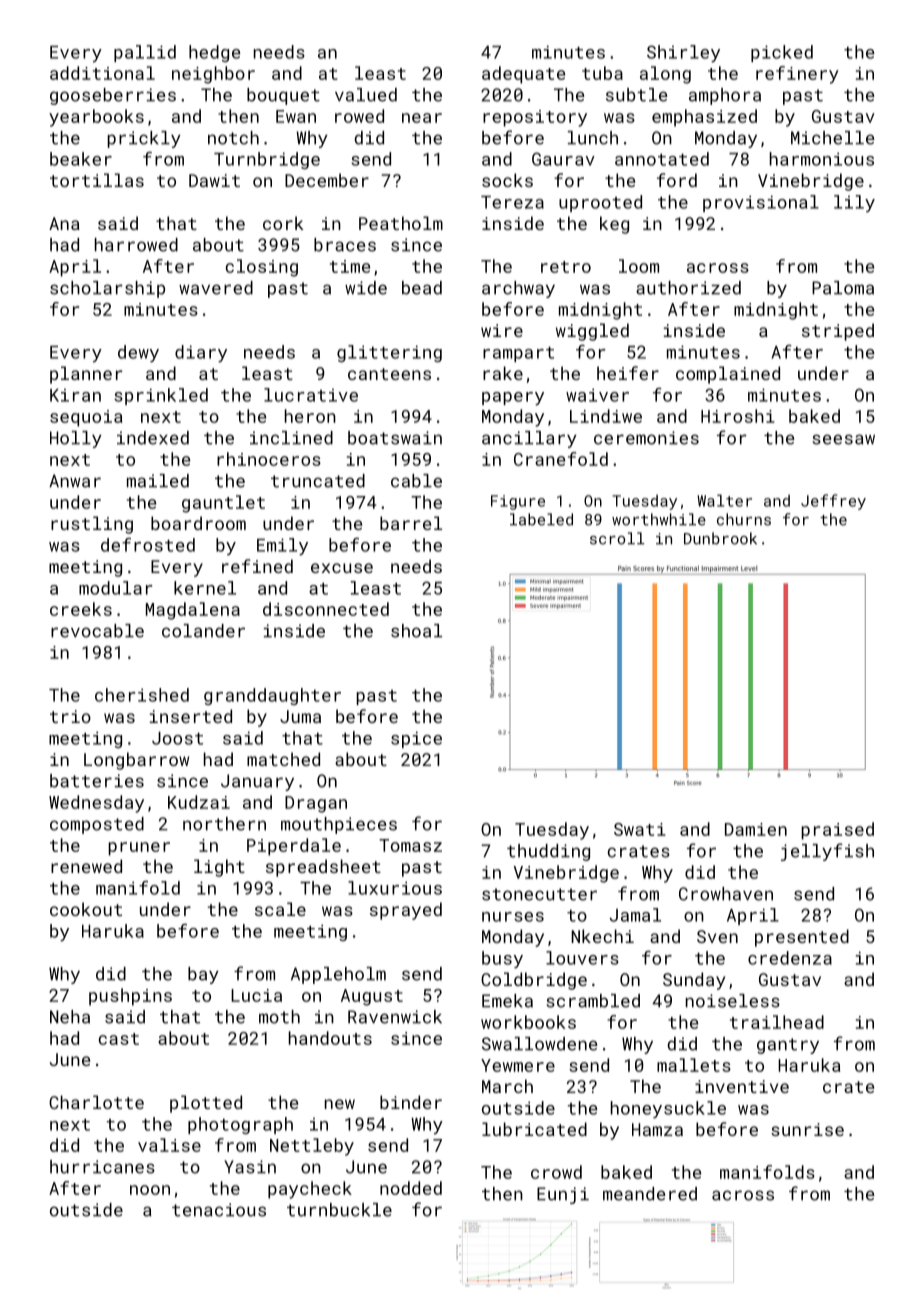 The image size is (924, 1308). I want to click on hurricanes, so click(102, 1167).
